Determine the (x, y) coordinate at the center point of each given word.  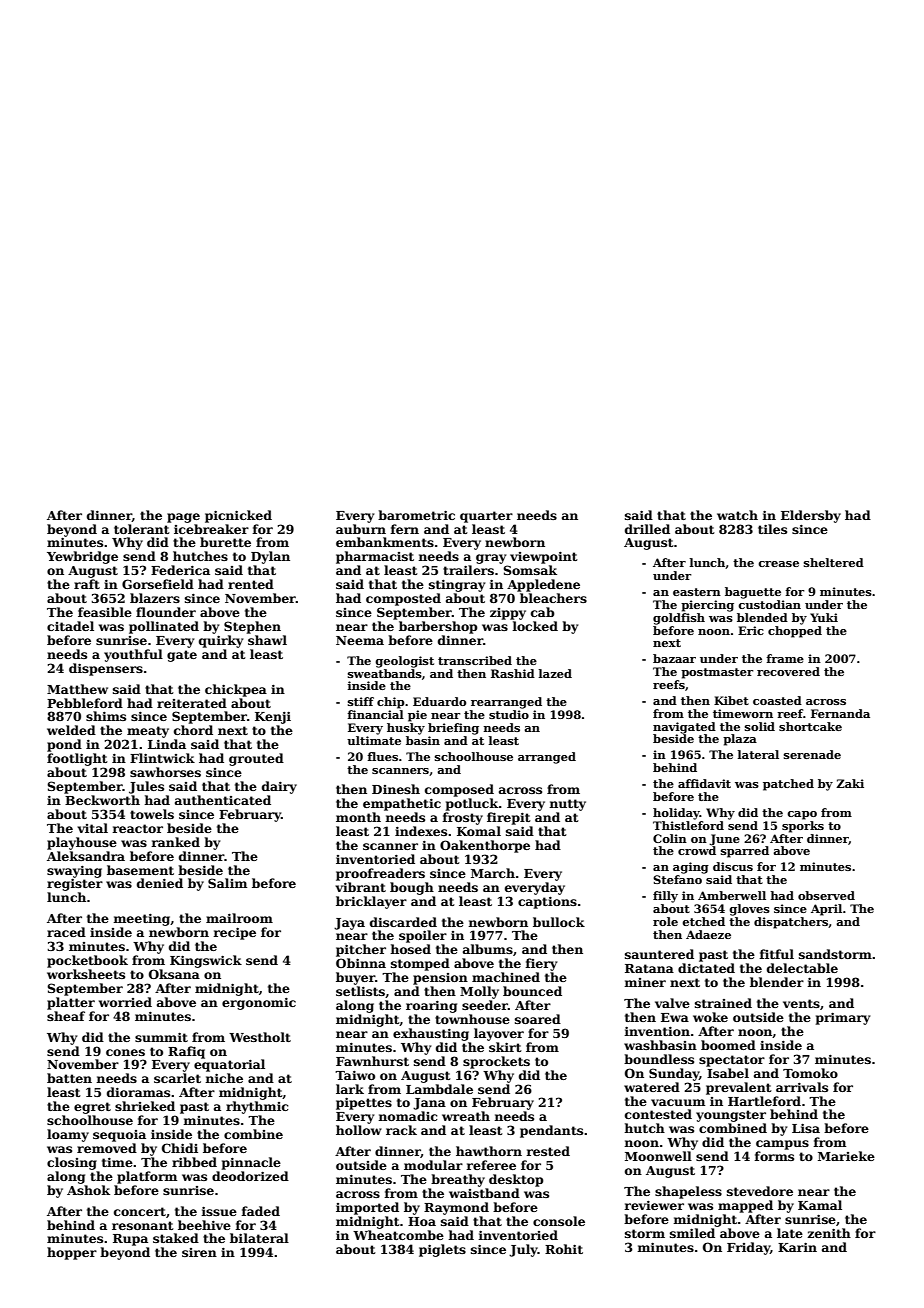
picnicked (238, 516)
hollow (359, 1130)
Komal (479, 831)
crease (779, 564)
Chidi (180, 1148)
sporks (803, 827)
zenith (829, 1233)
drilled (647, 529)
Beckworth (102, 800)
